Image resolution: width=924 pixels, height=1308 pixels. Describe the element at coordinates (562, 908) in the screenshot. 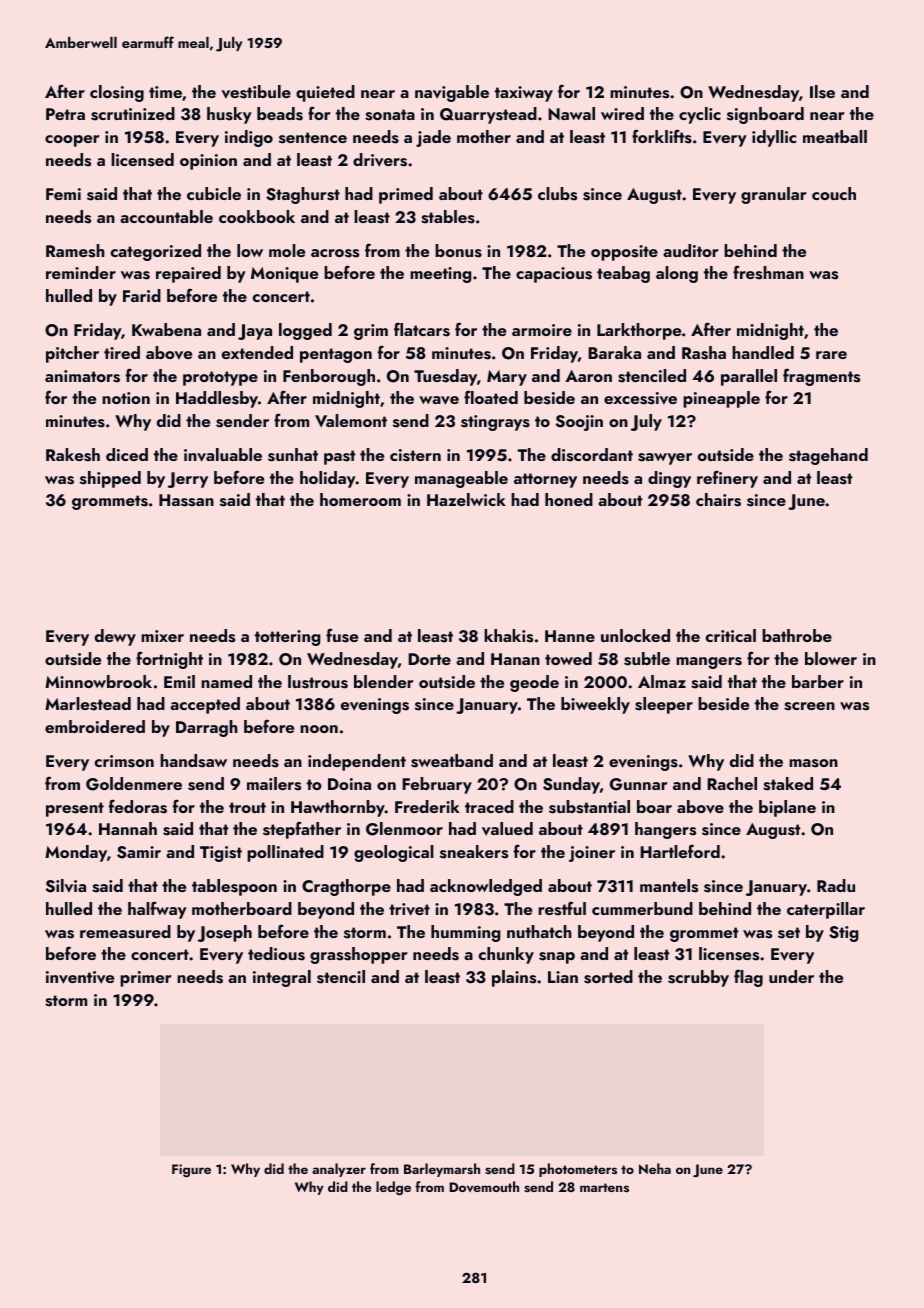

I see `restful` at that location.
